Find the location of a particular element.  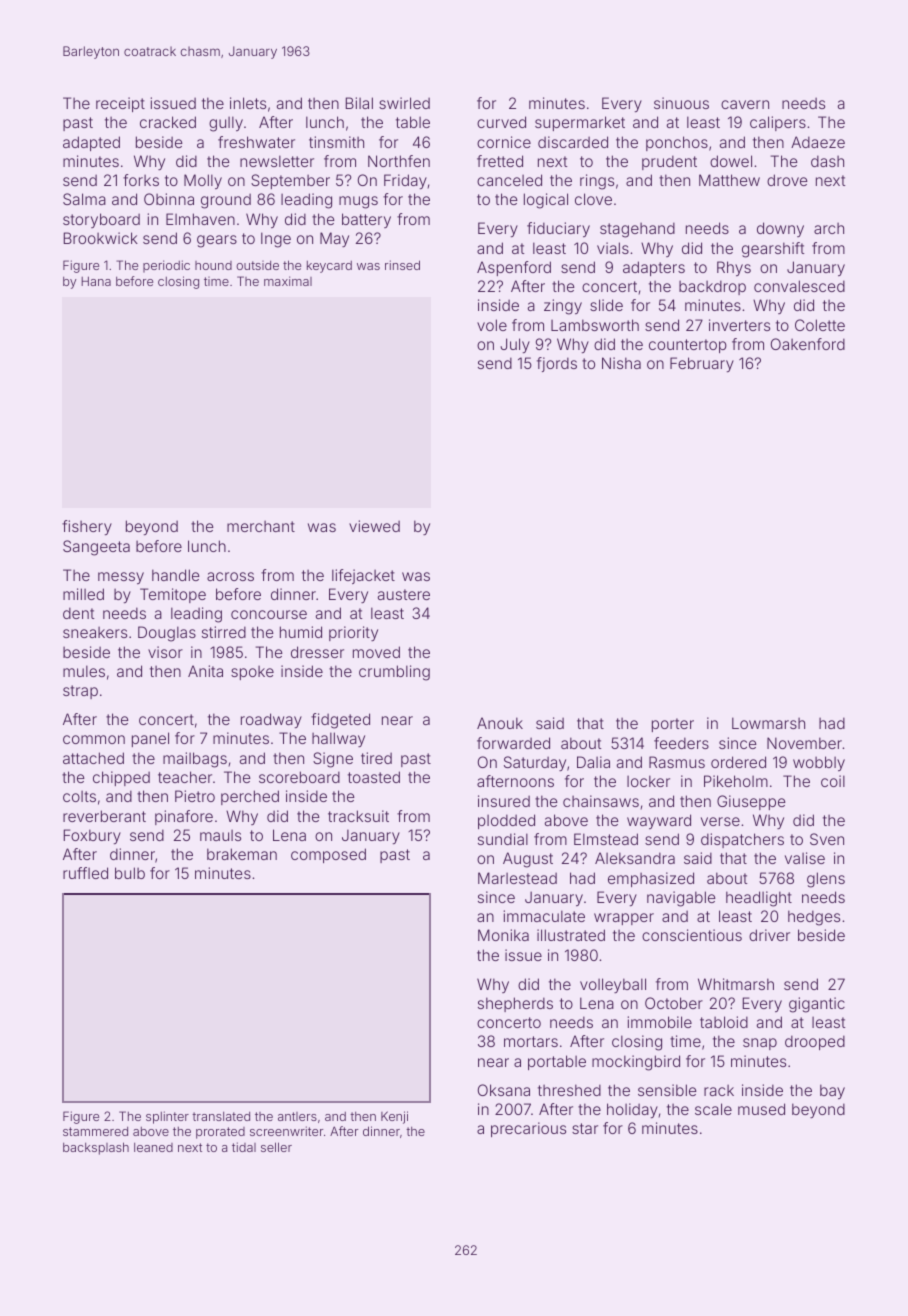

brakeman is located at coordinates (242, 854).
